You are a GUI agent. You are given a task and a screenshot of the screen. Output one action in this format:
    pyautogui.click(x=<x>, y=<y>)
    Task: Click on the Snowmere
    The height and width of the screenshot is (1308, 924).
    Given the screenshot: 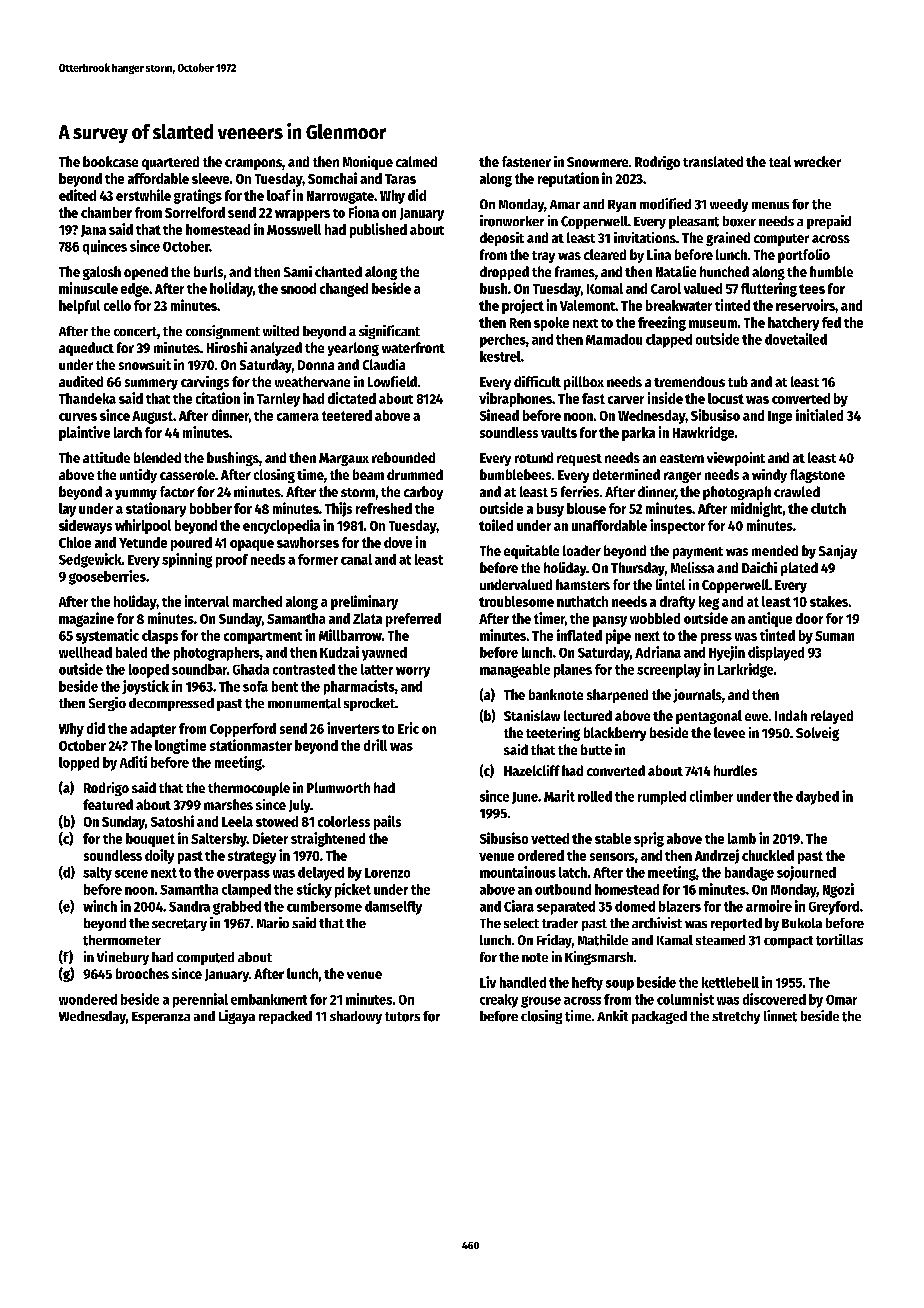 What is the action you would take?
    pyautogui.click(x=597, y=162)
